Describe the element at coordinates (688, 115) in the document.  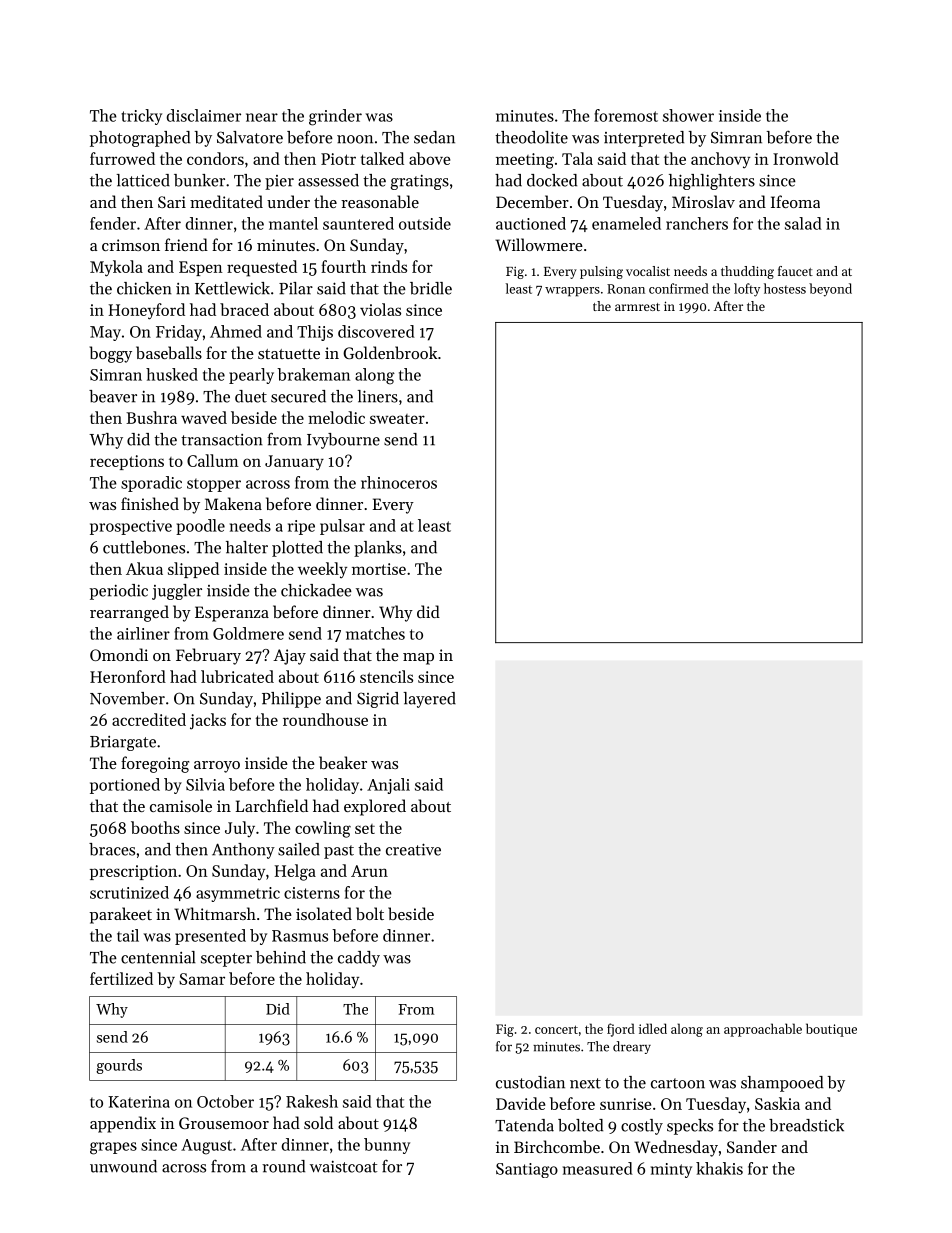
I see `shower` at that location.
